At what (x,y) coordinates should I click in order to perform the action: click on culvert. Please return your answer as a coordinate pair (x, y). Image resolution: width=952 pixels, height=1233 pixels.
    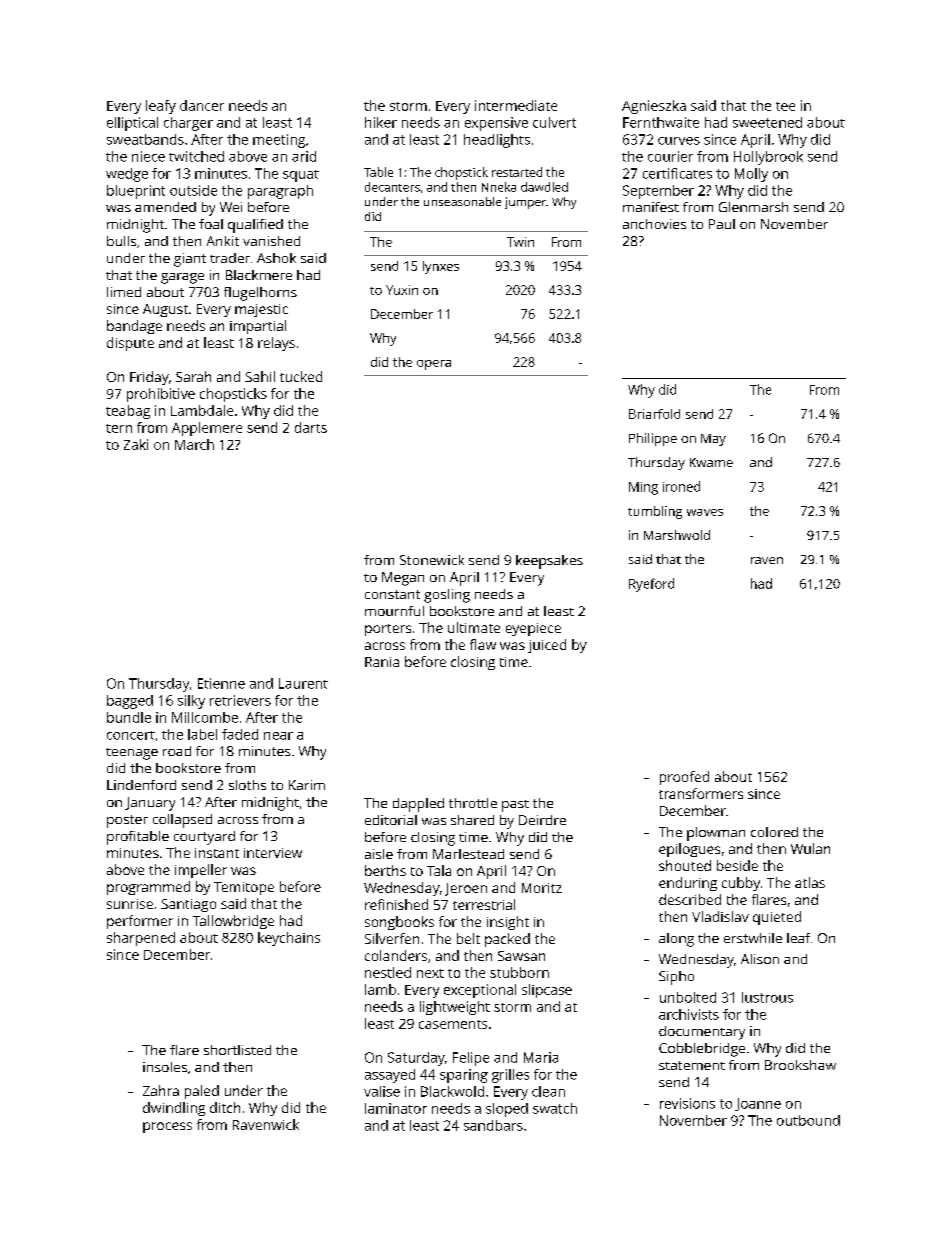
    Looking at the image, I should click on (554, 122).
